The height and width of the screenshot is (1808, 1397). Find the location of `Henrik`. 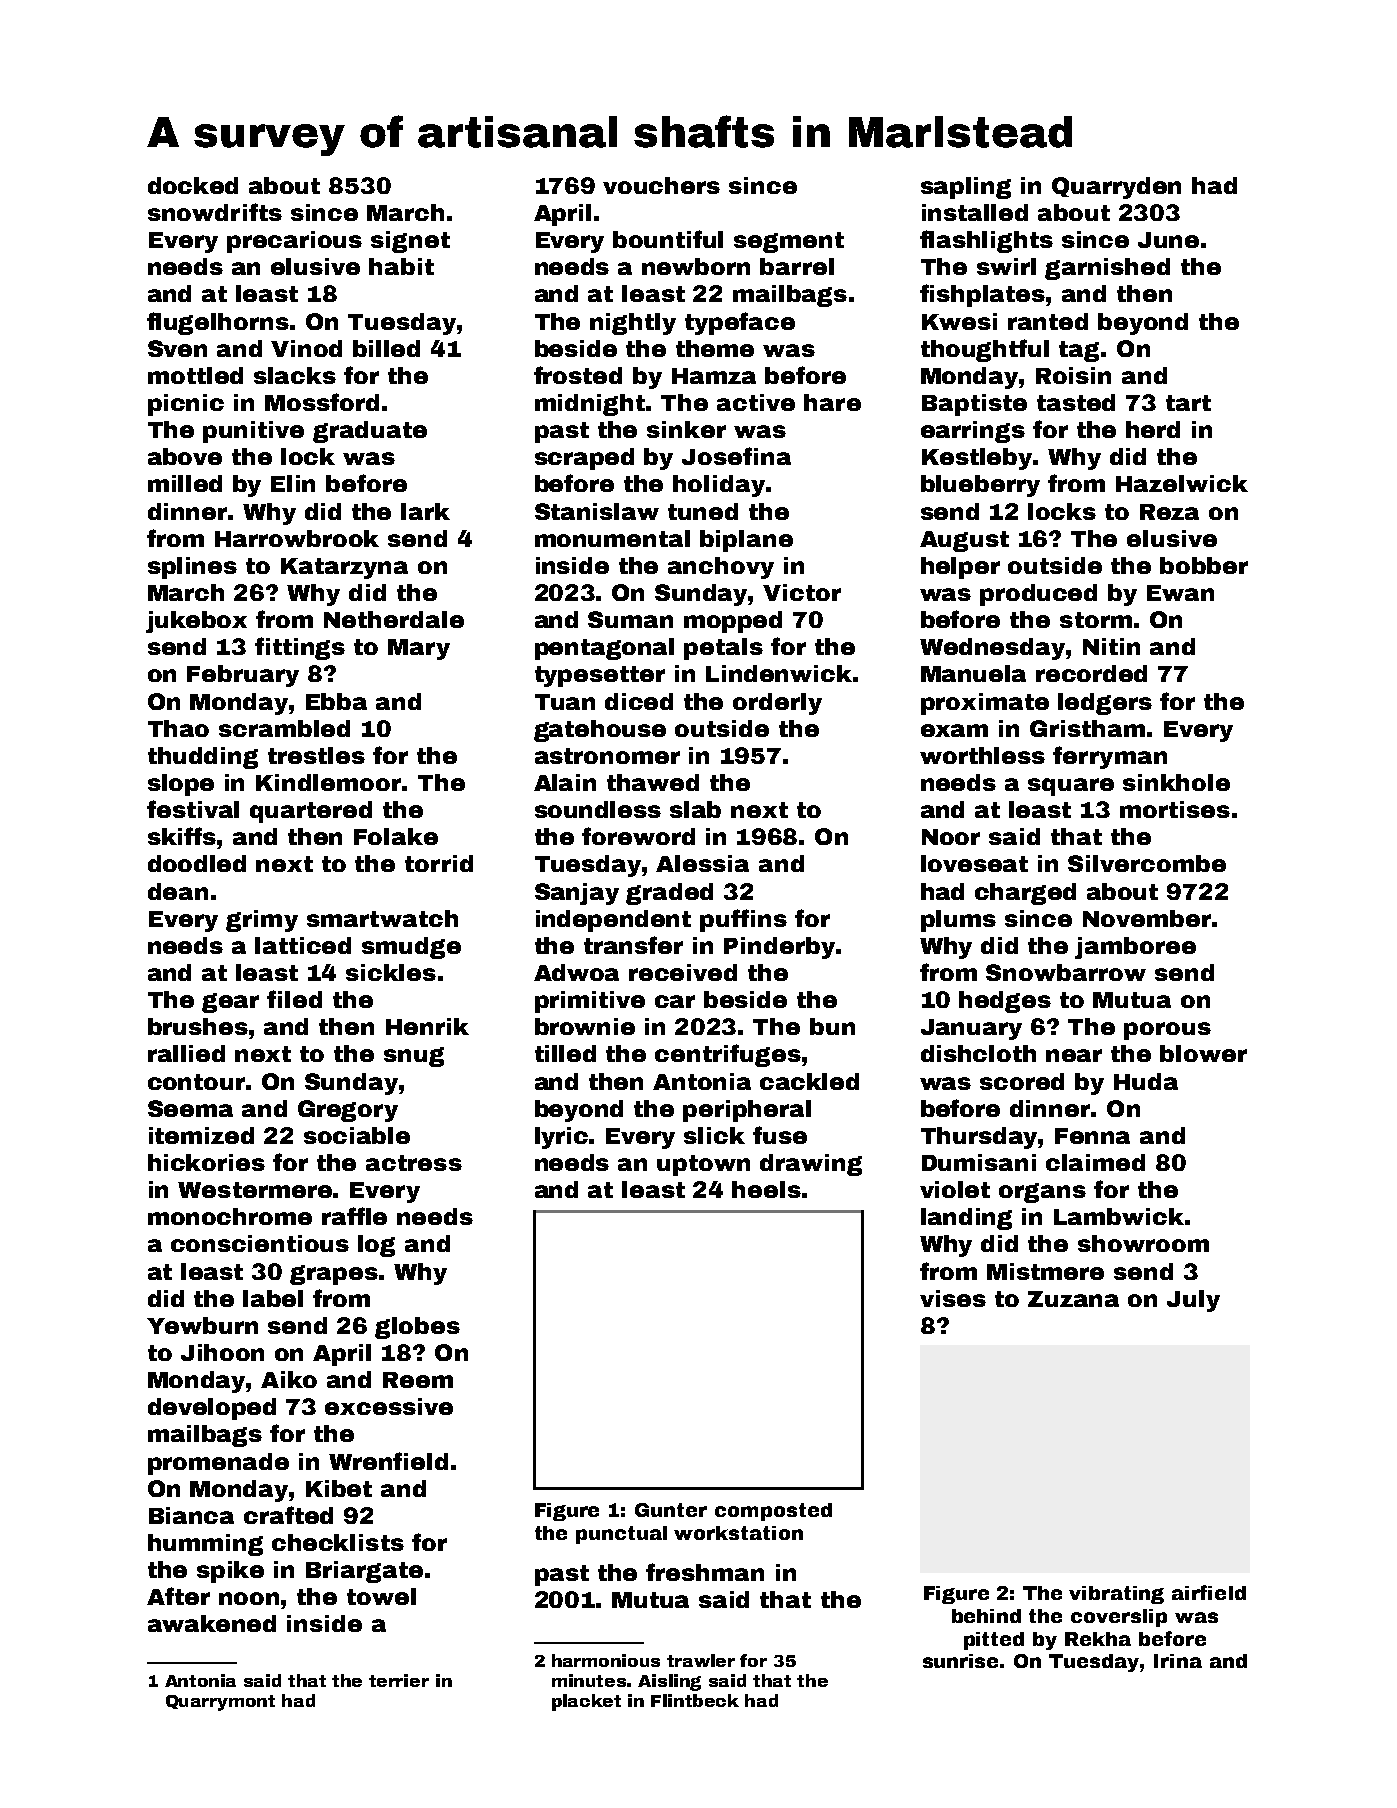

Henrik is located at coordinates (427, 1026).
